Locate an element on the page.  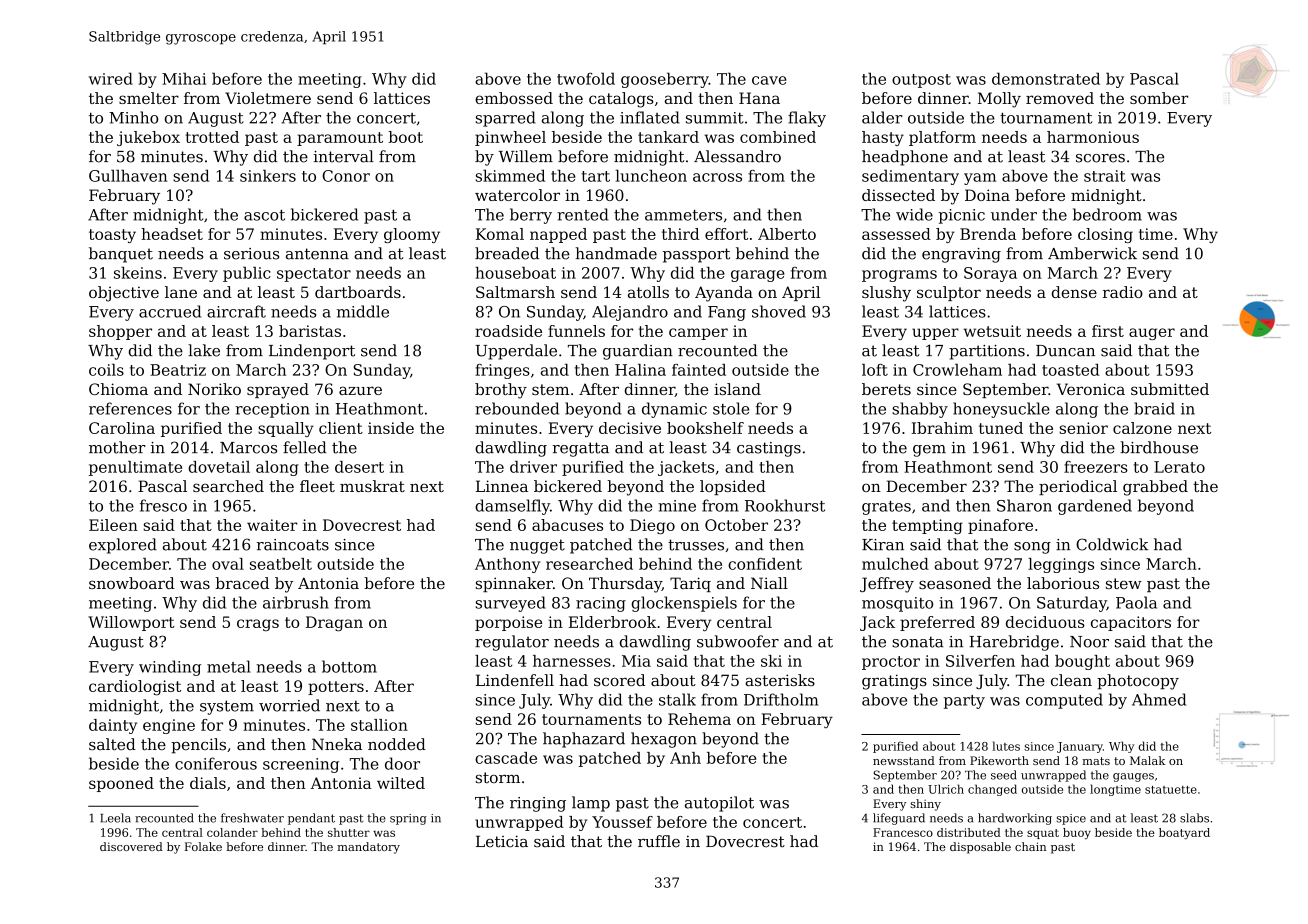
twofold is located at coordinates (586, 78).
